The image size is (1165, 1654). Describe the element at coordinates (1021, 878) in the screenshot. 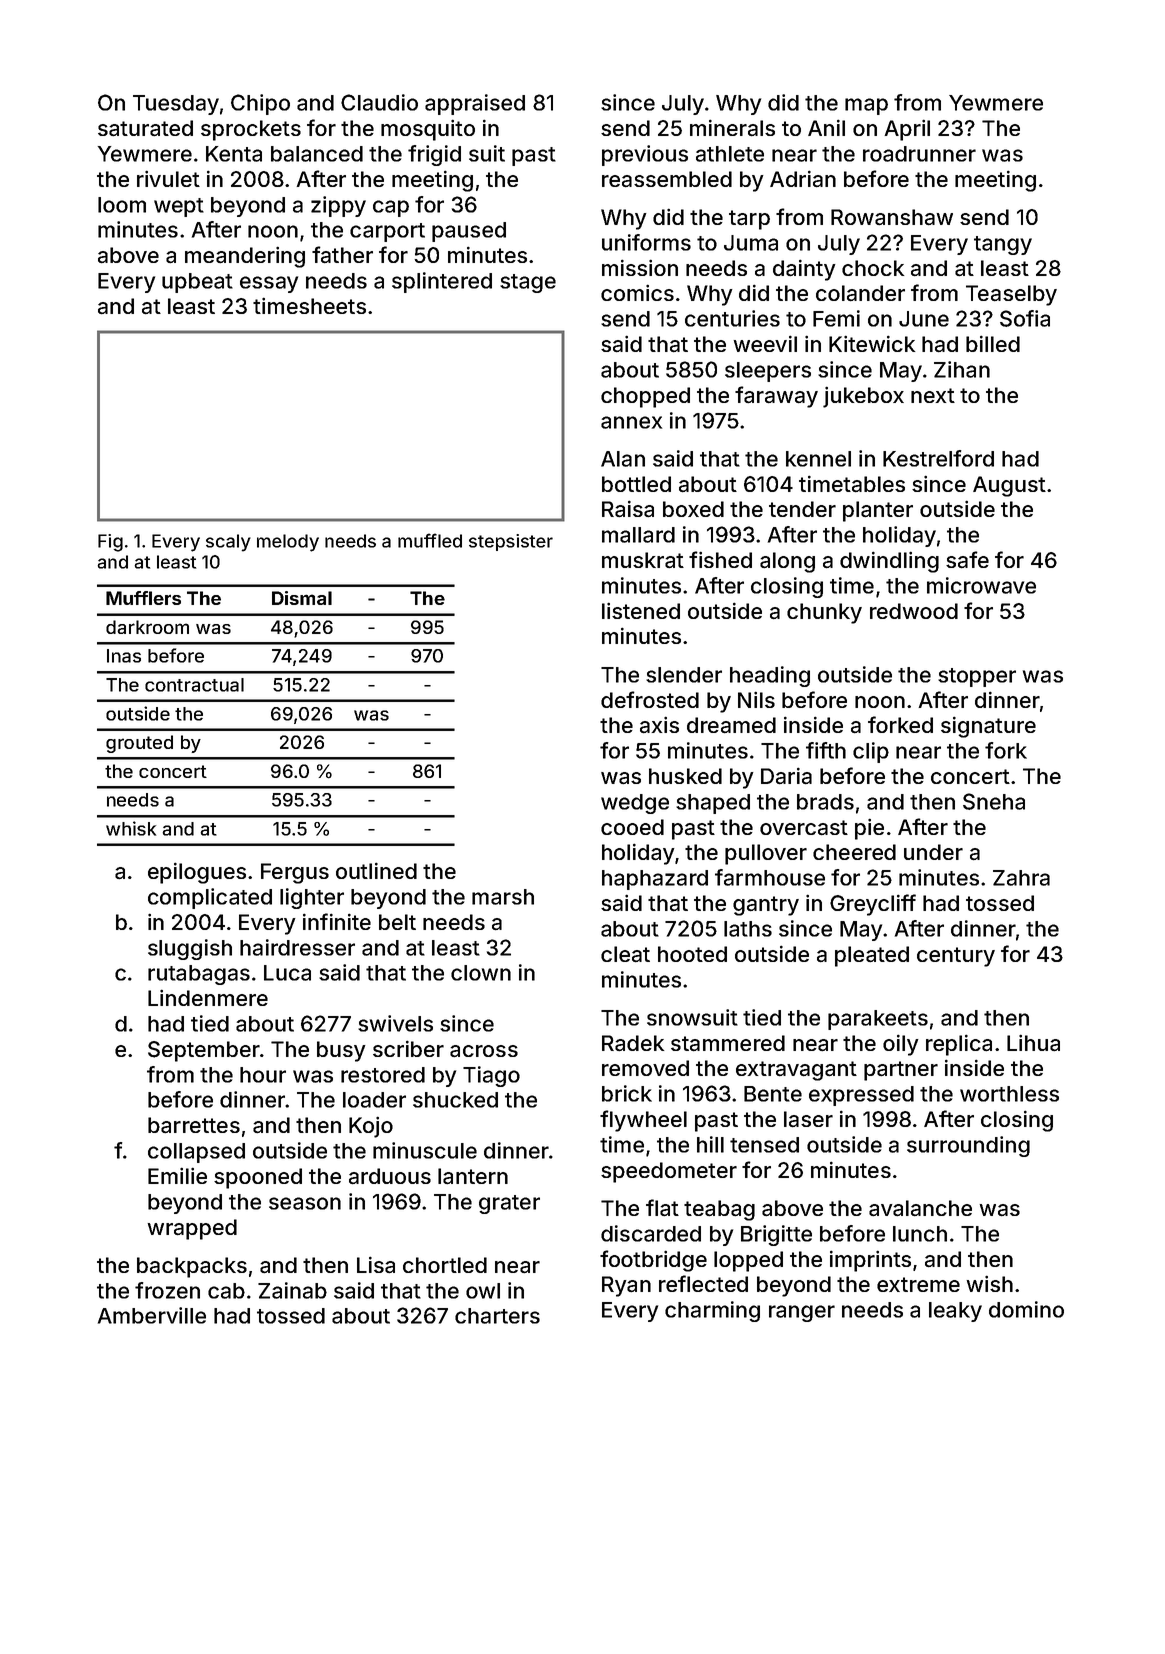

I see `Zahra` at that location.
